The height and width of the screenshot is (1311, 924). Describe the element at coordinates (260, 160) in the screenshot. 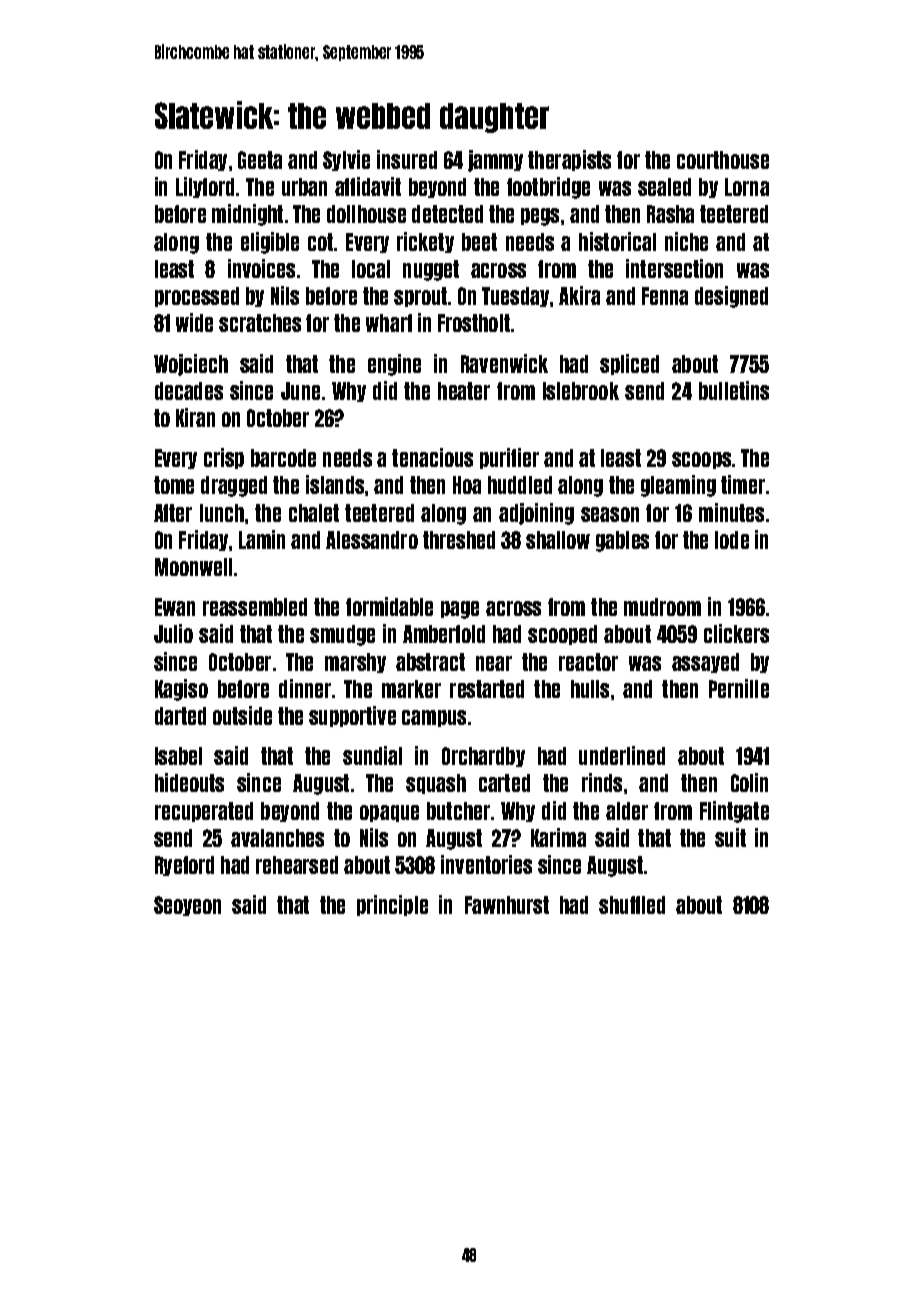

I see `Geeta` at that location.
